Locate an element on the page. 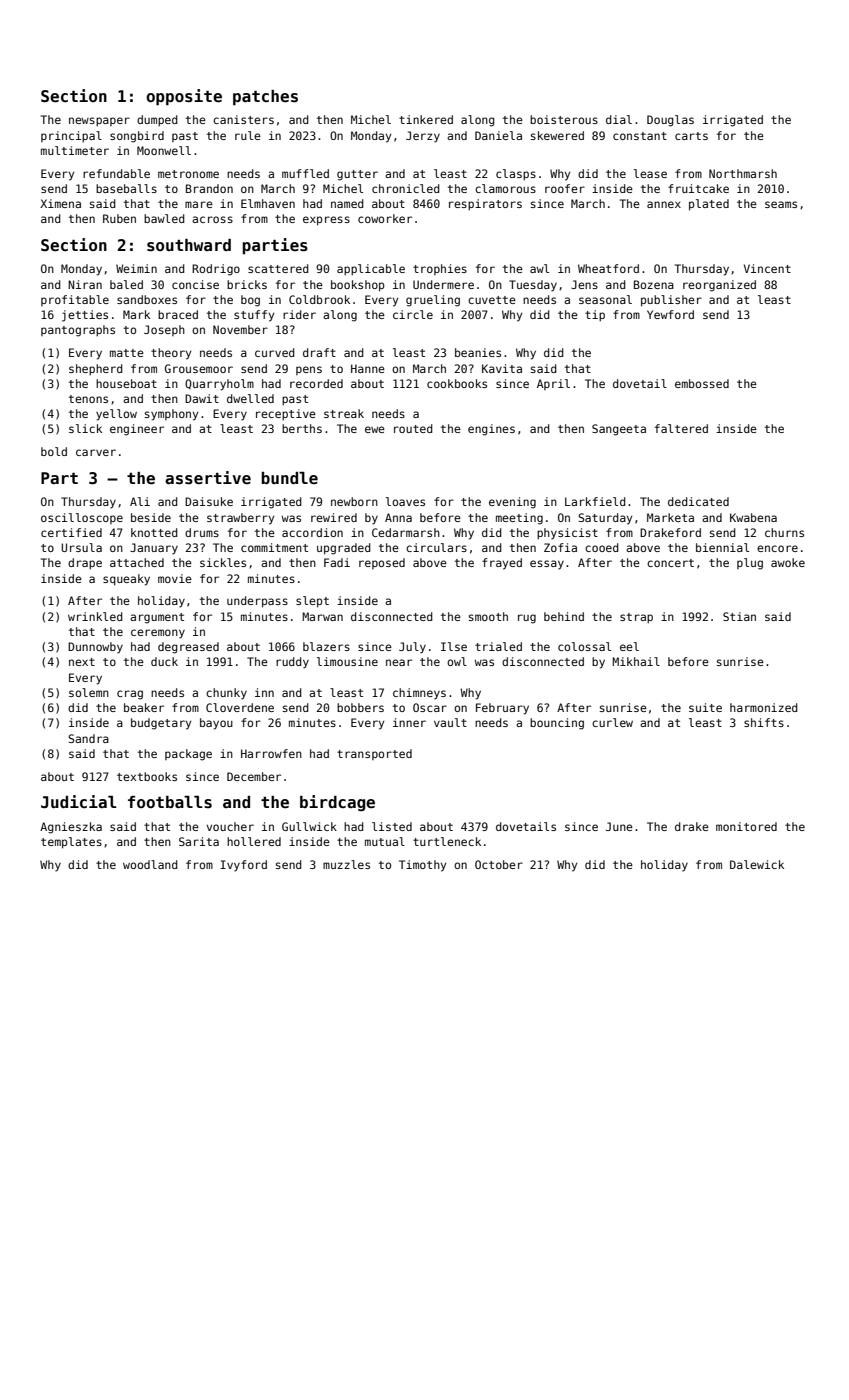  multimeter is located at coordinates (75, 150).
